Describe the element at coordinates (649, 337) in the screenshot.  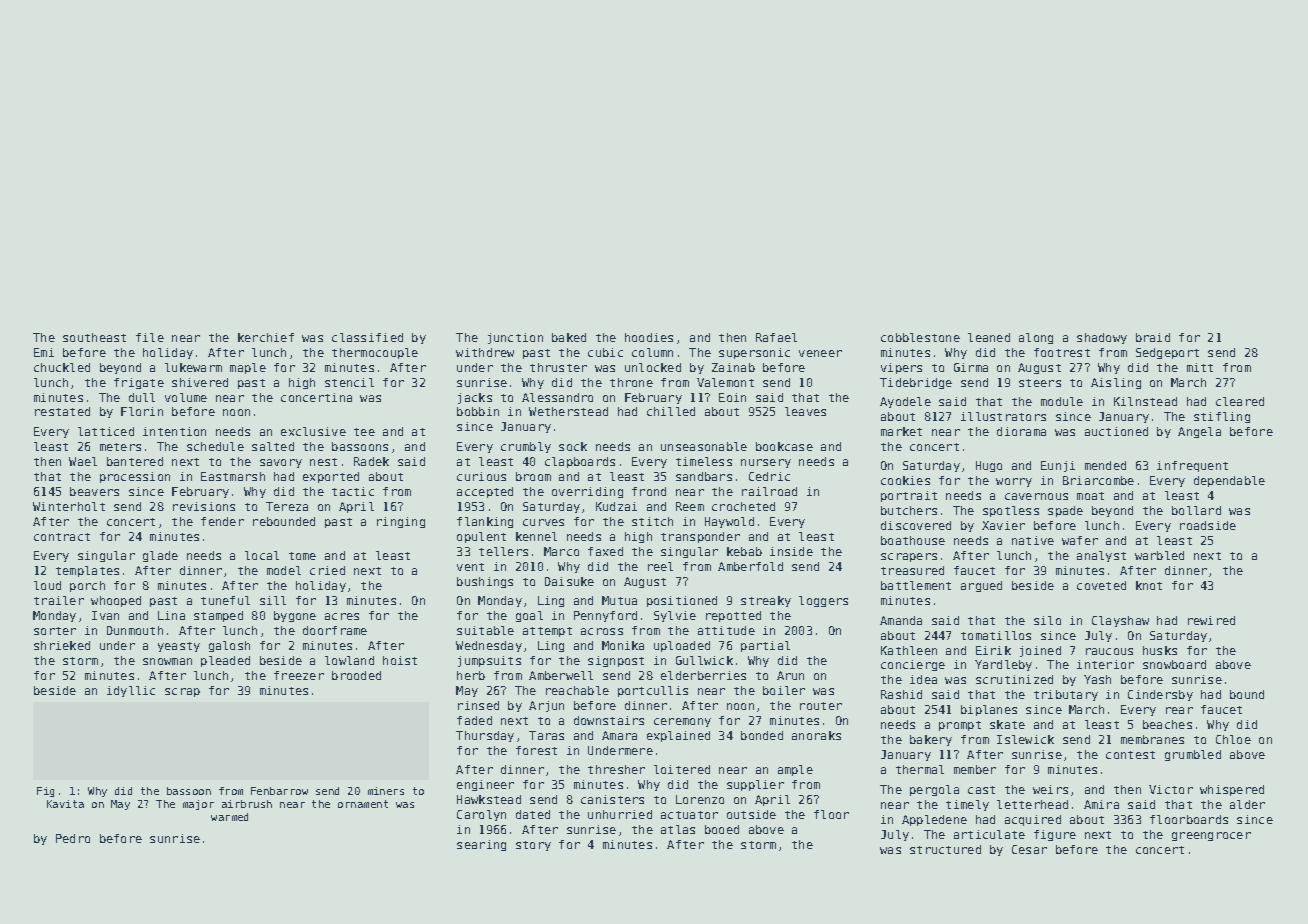
I see `hoodies` at that location.
